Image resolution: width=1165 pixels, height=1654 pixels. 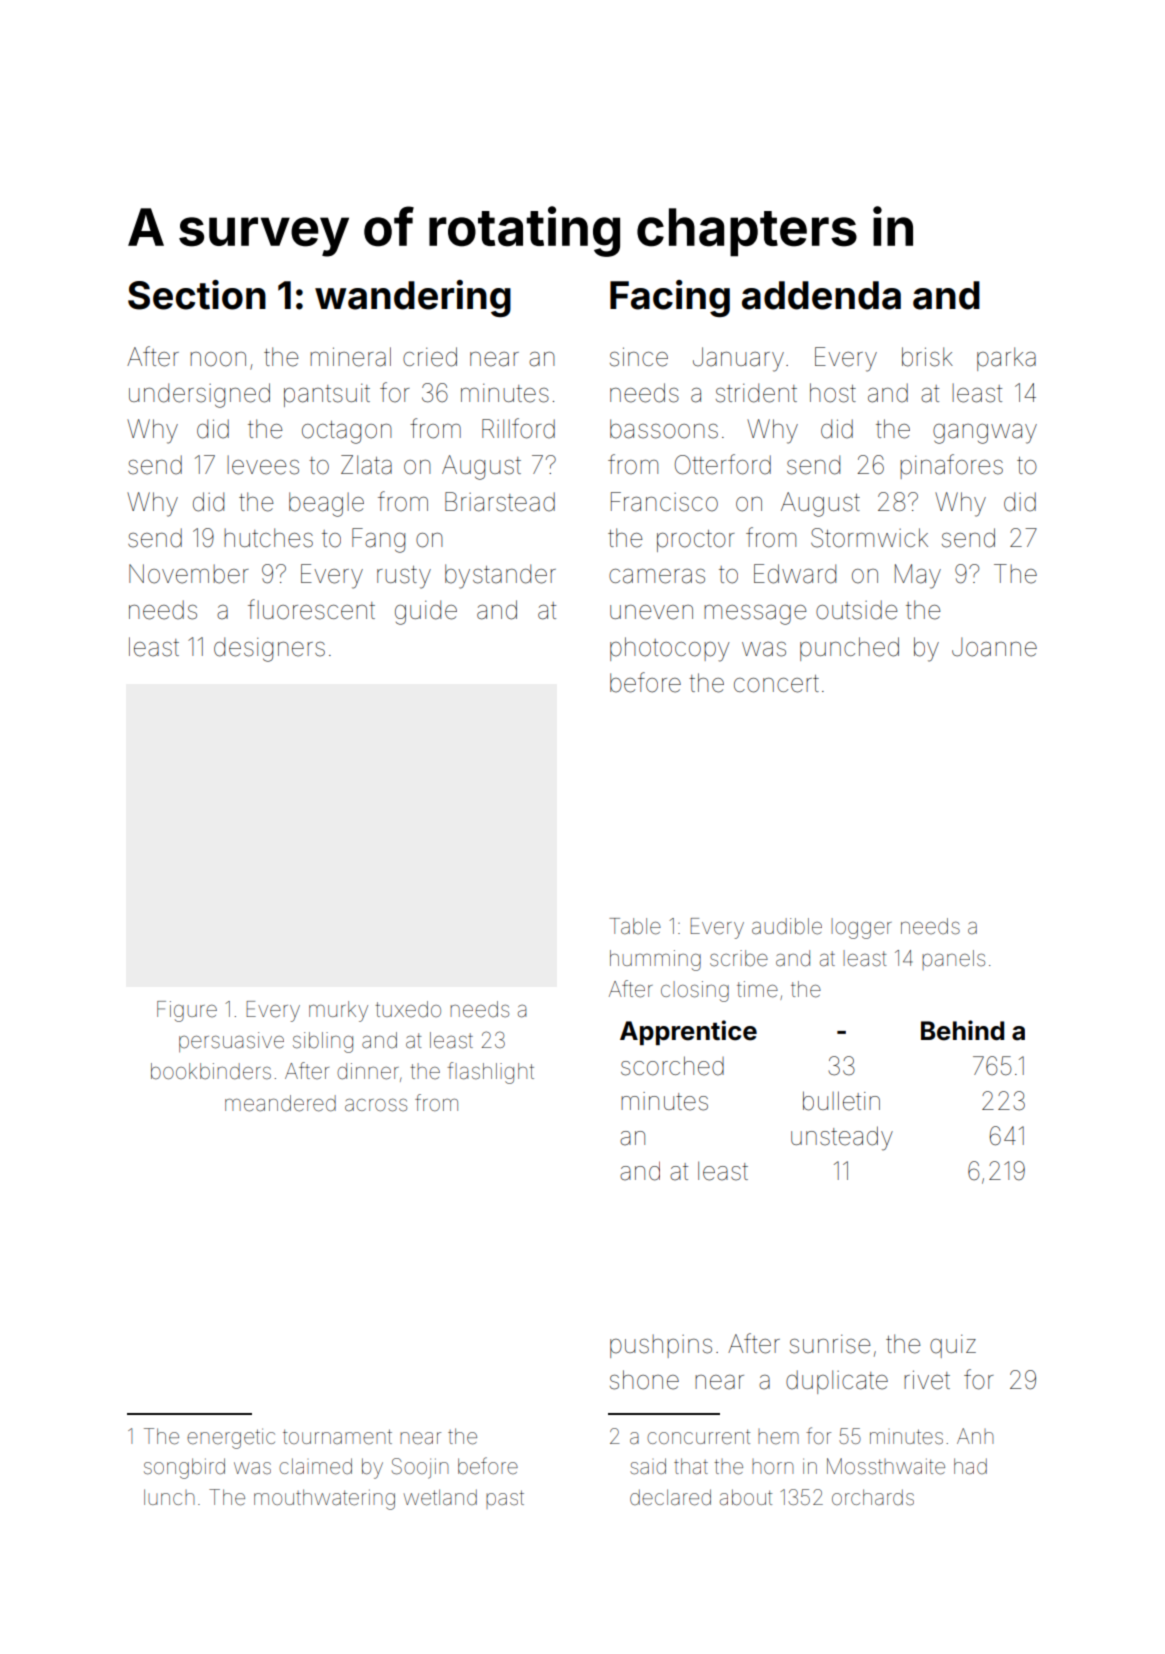 I want to click on designers, so click(x=269, y=649).
